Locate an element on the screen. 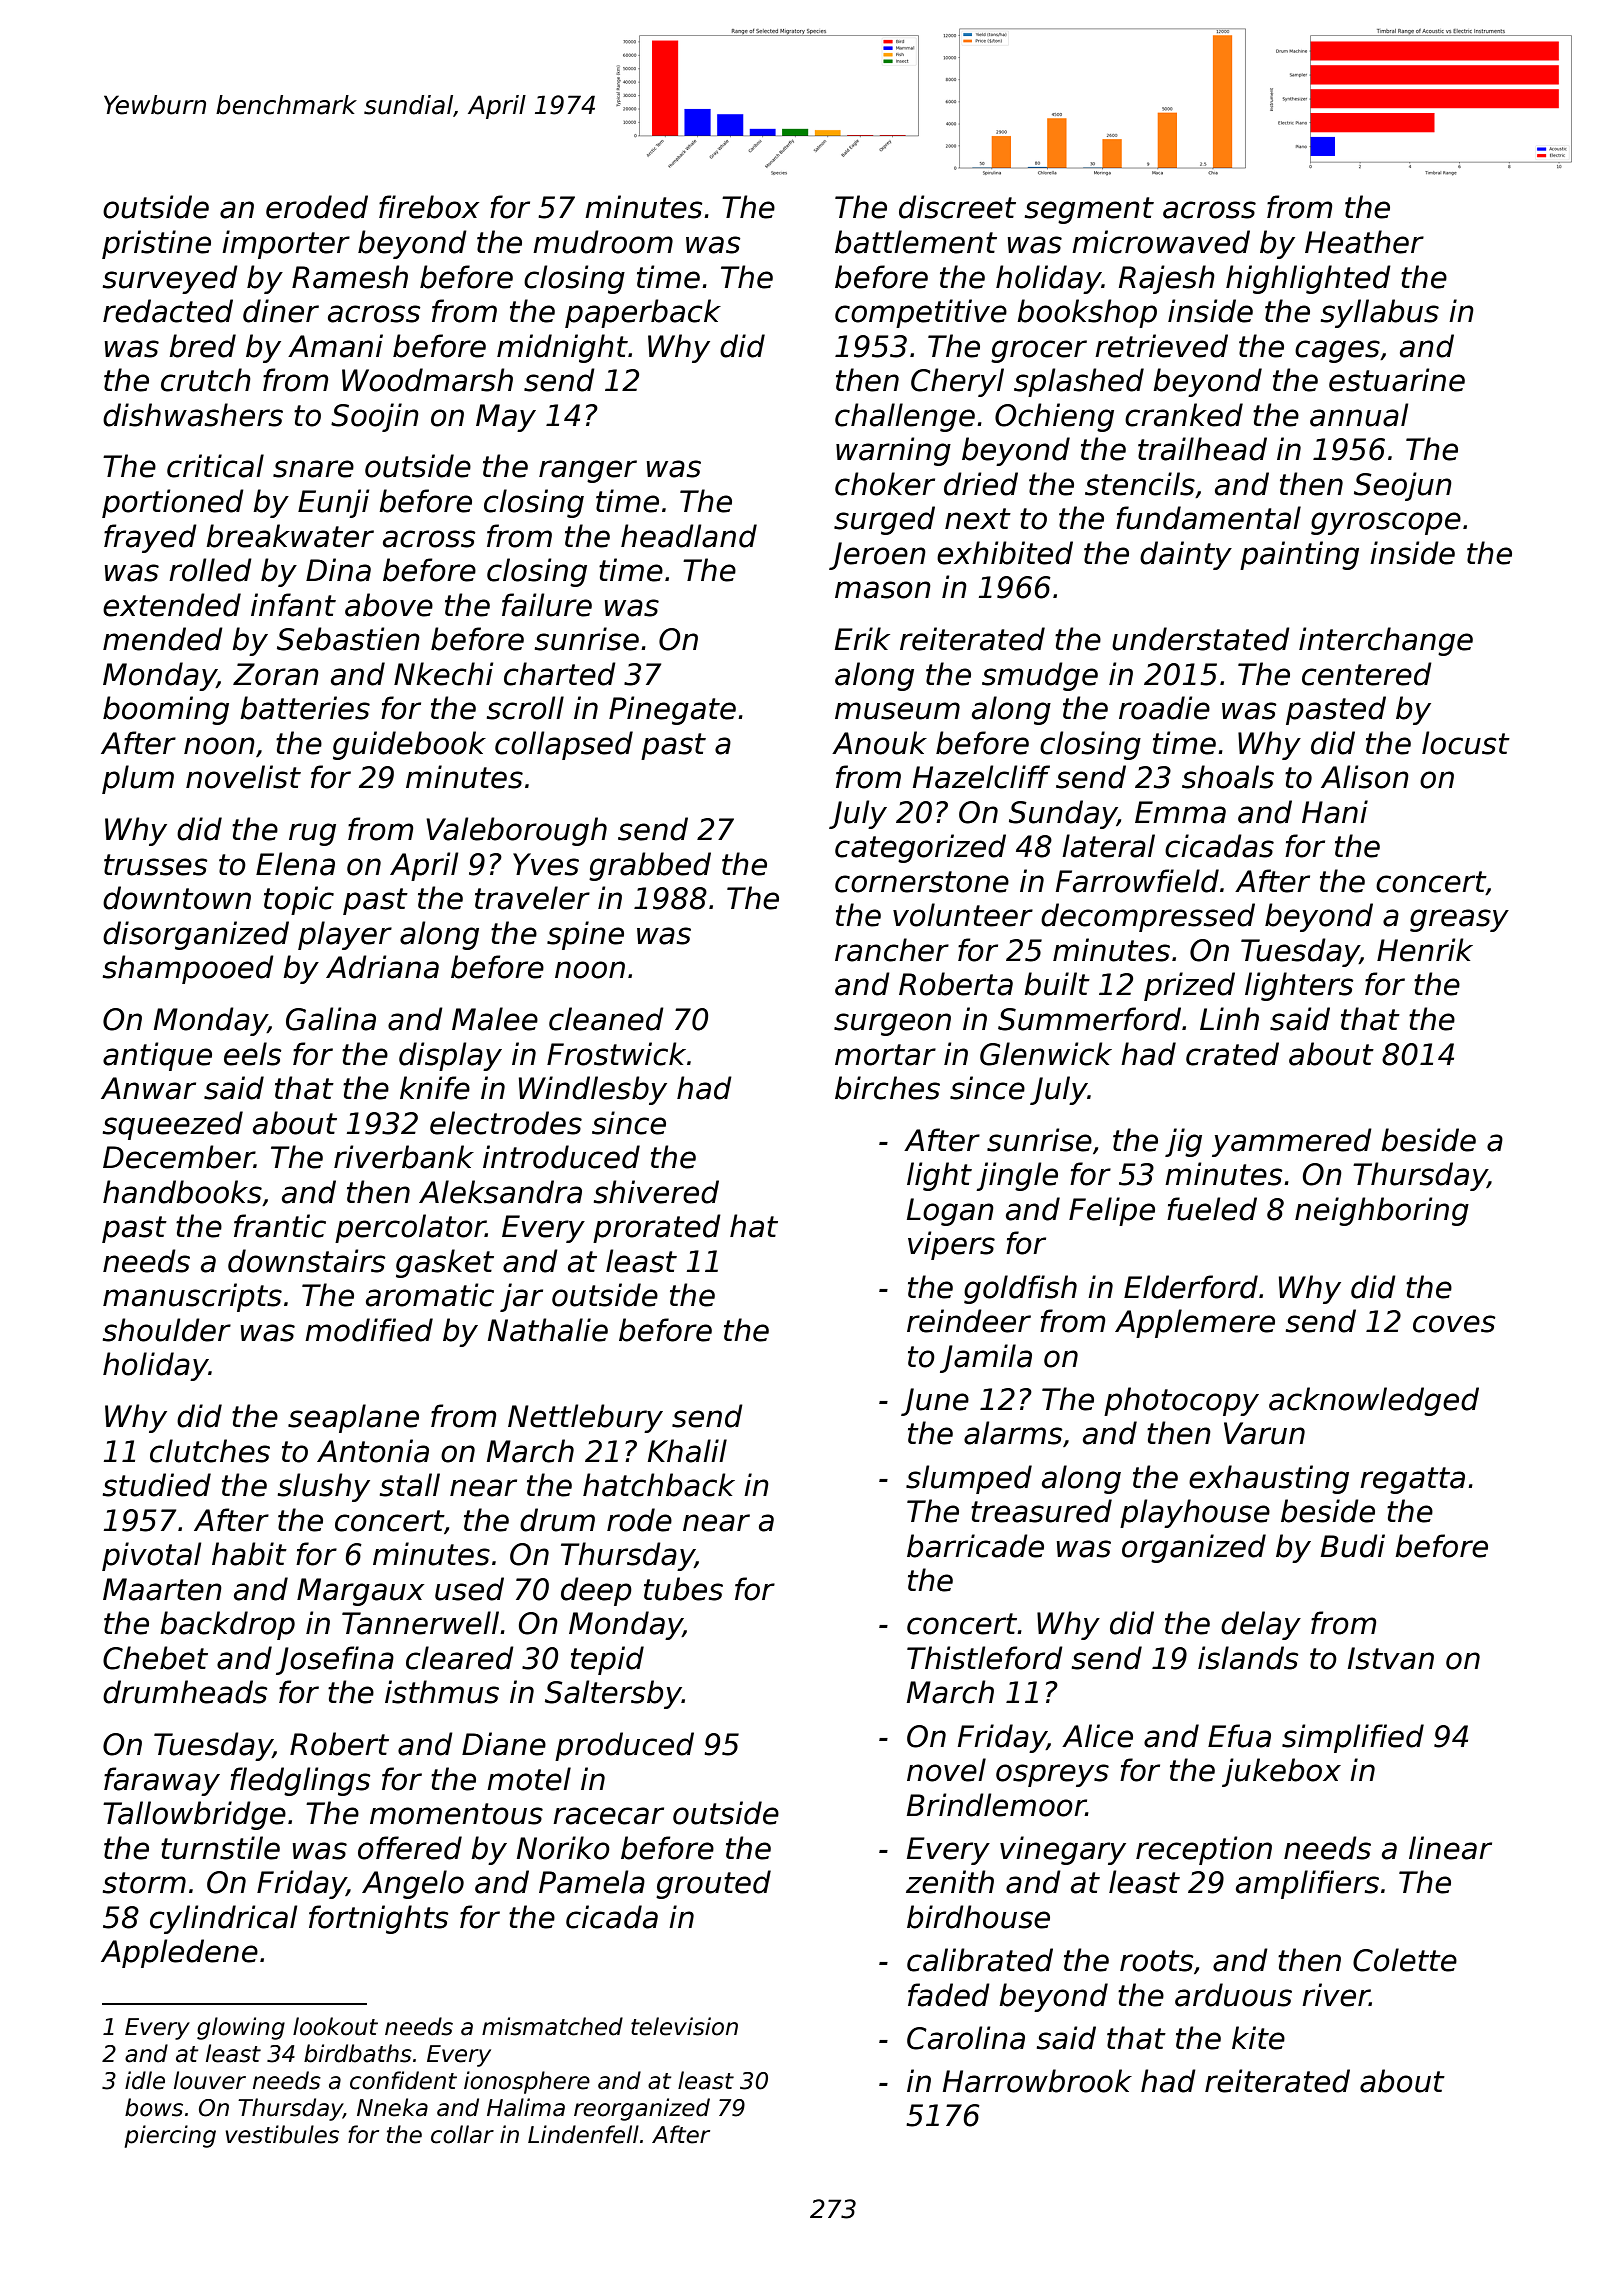 This screenshot has height=2292, width=1620. fundamental is located at coordinates (1208, 518).
